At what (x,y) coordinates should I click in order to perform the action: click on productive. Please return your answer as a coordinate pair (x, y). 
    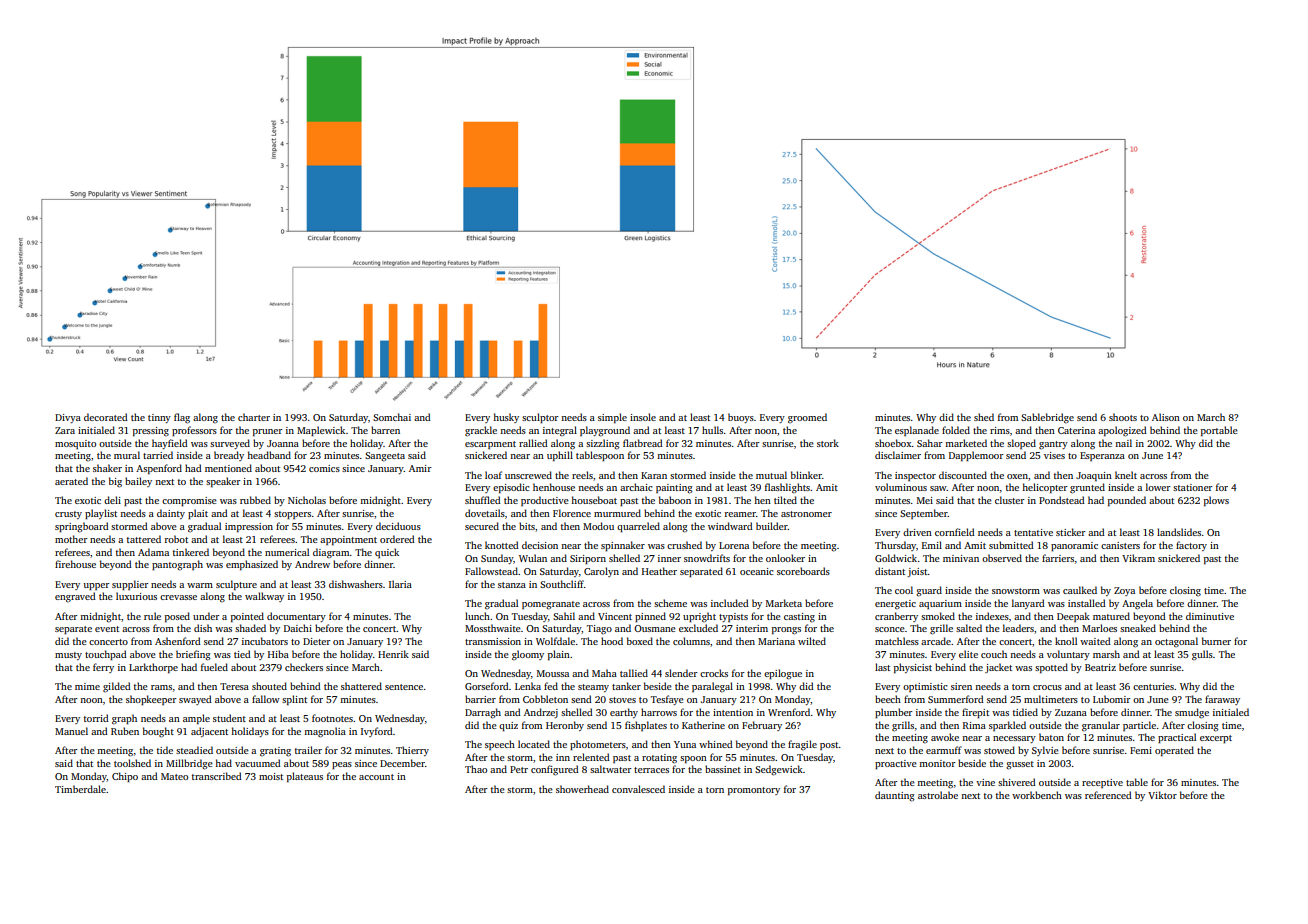
    Looking at the image, I should click on (545, 501).
